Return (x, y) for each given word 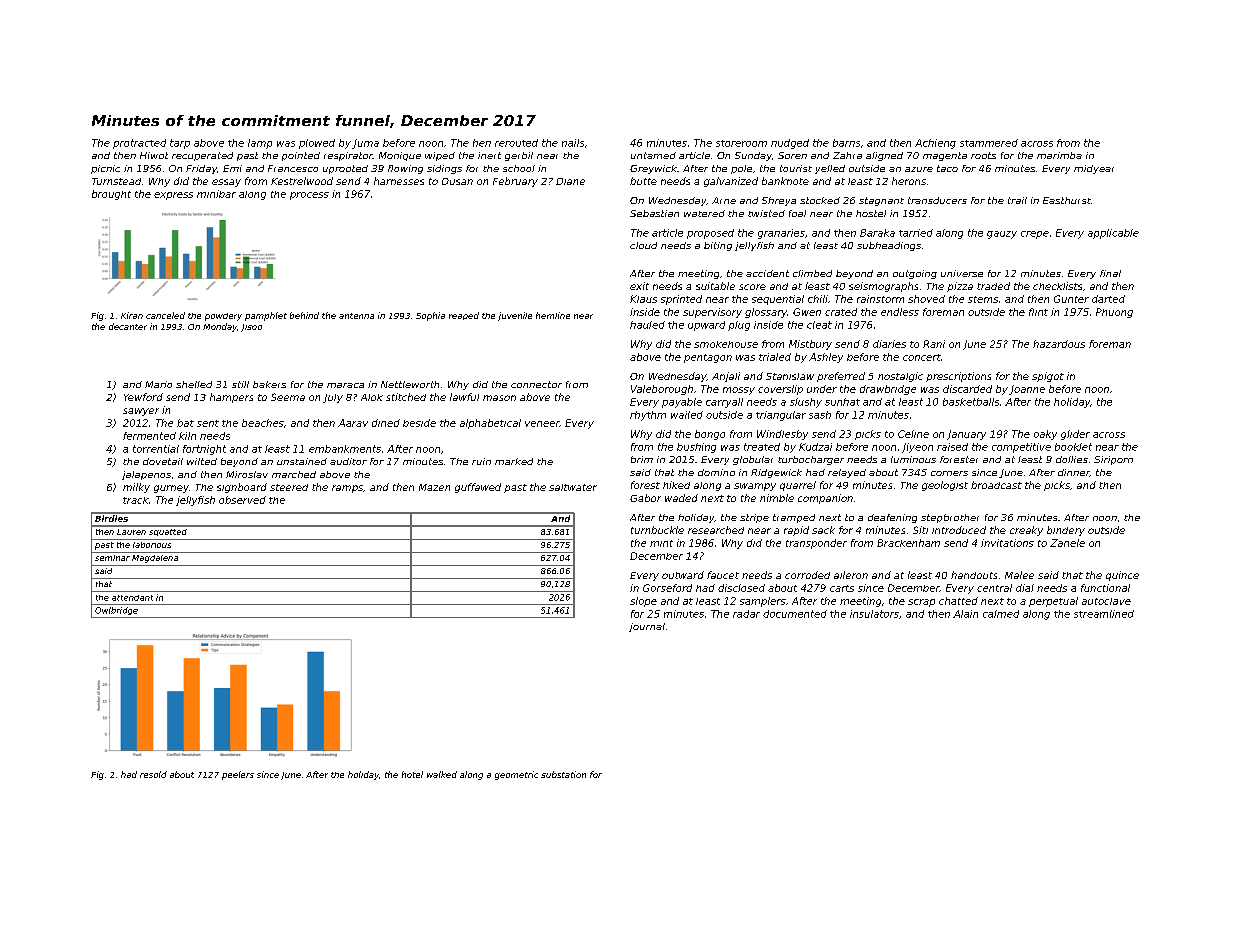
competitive (1021, 448)
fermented (149, 436)
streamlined (1104, 614)
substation (563, 774)
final (1110, 273)
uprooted (345, 169)
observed (242, 500)
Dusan (457, 181)
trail (1017, 200)
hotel (412, 774)
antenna (356, 316)
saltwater (573, 487)
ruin (481, 461)
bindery (1066, 531)
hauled (647, 325)
